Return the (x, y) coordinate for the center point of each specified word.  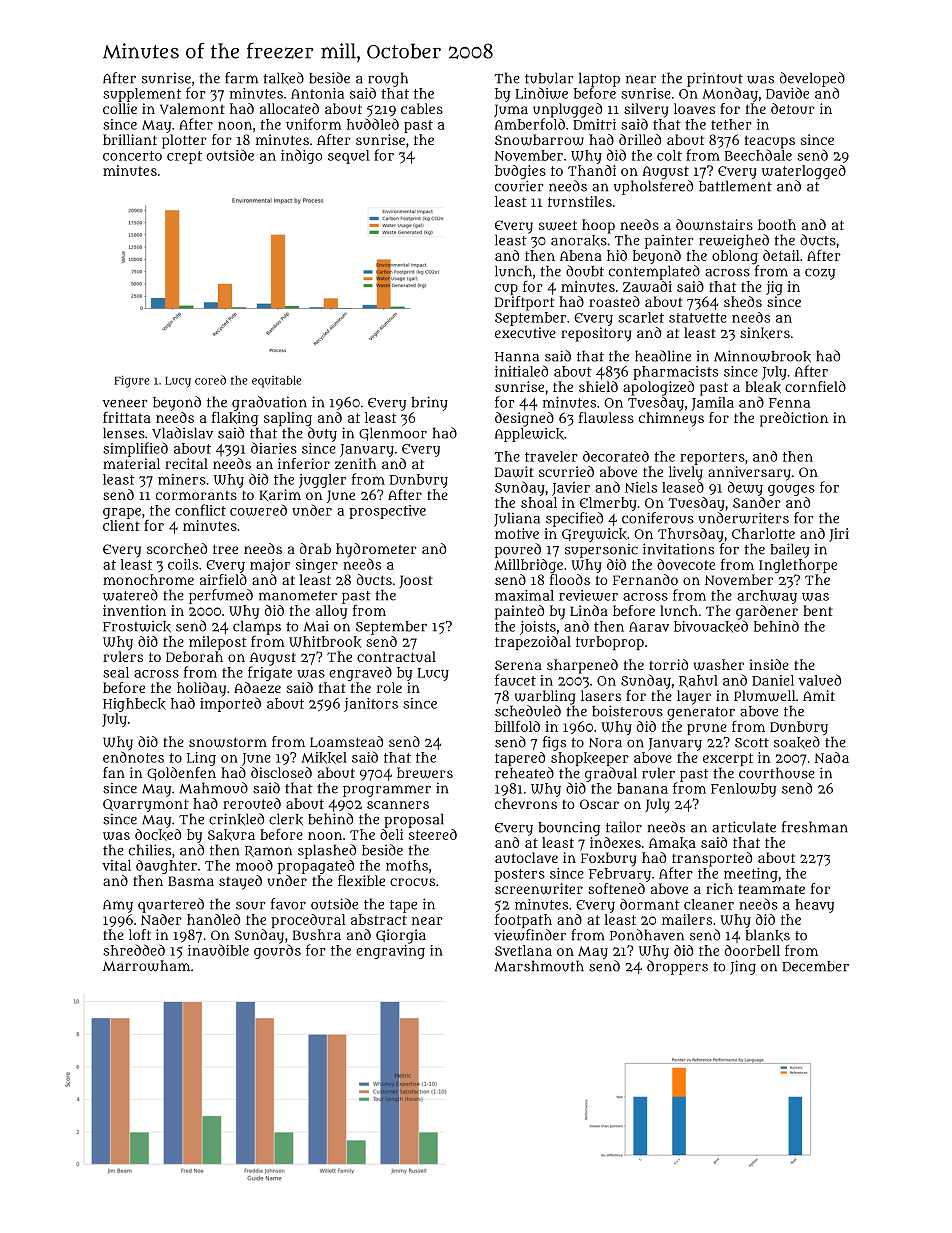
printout (715, 79)
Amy (118, 906)
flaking (235, 419)
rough (388, 79)
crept (184, 157)
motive (517, 533)
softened (616, 888)
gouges (791, 490)
